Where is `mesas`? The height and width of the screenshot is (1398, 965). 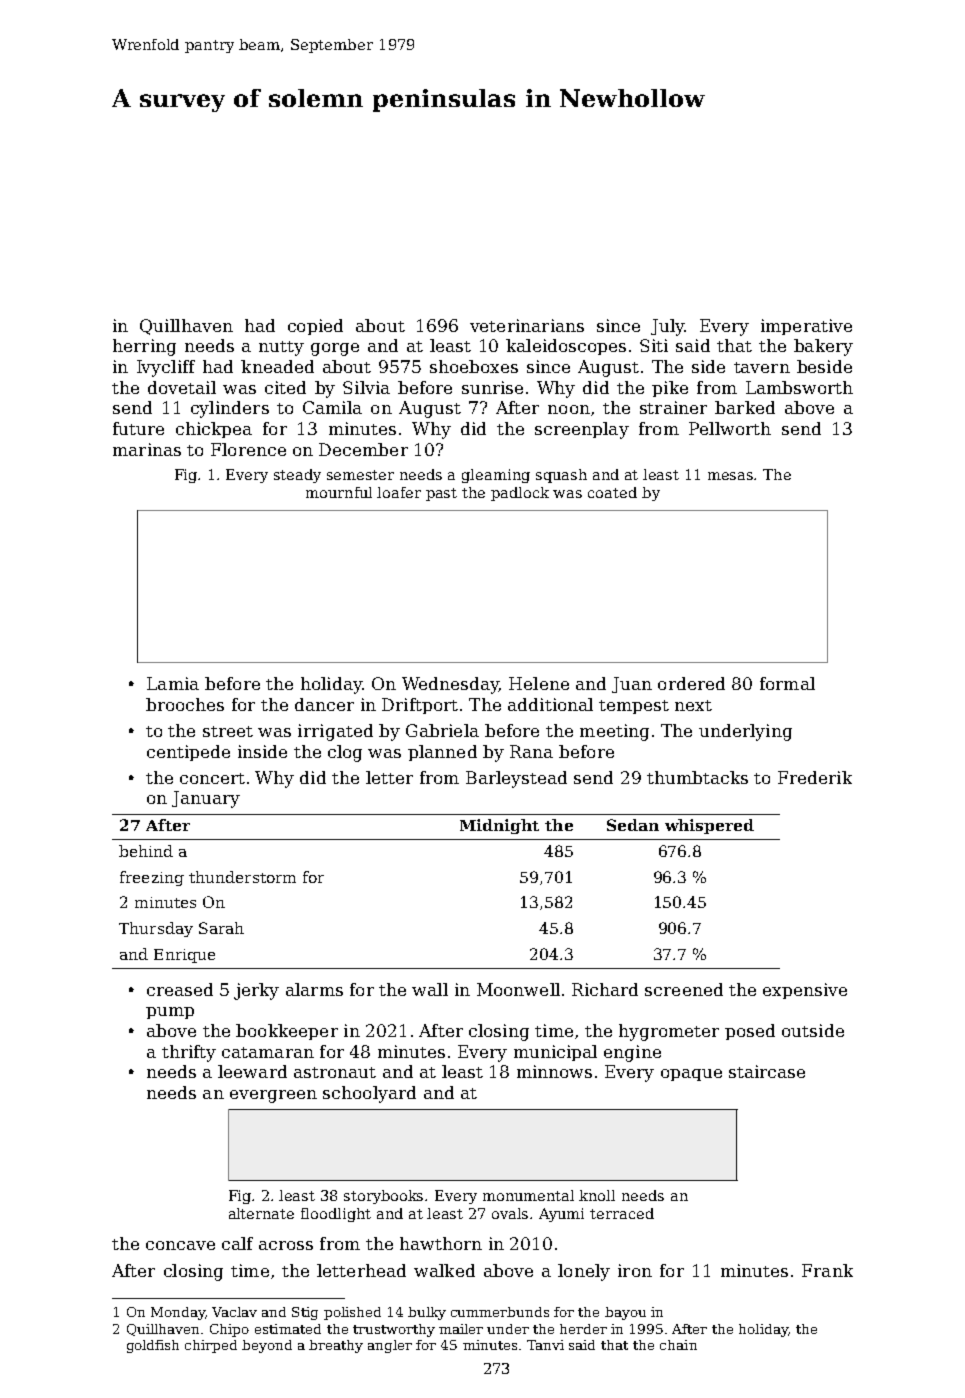
mesas is located at coordinates (730, 476).
